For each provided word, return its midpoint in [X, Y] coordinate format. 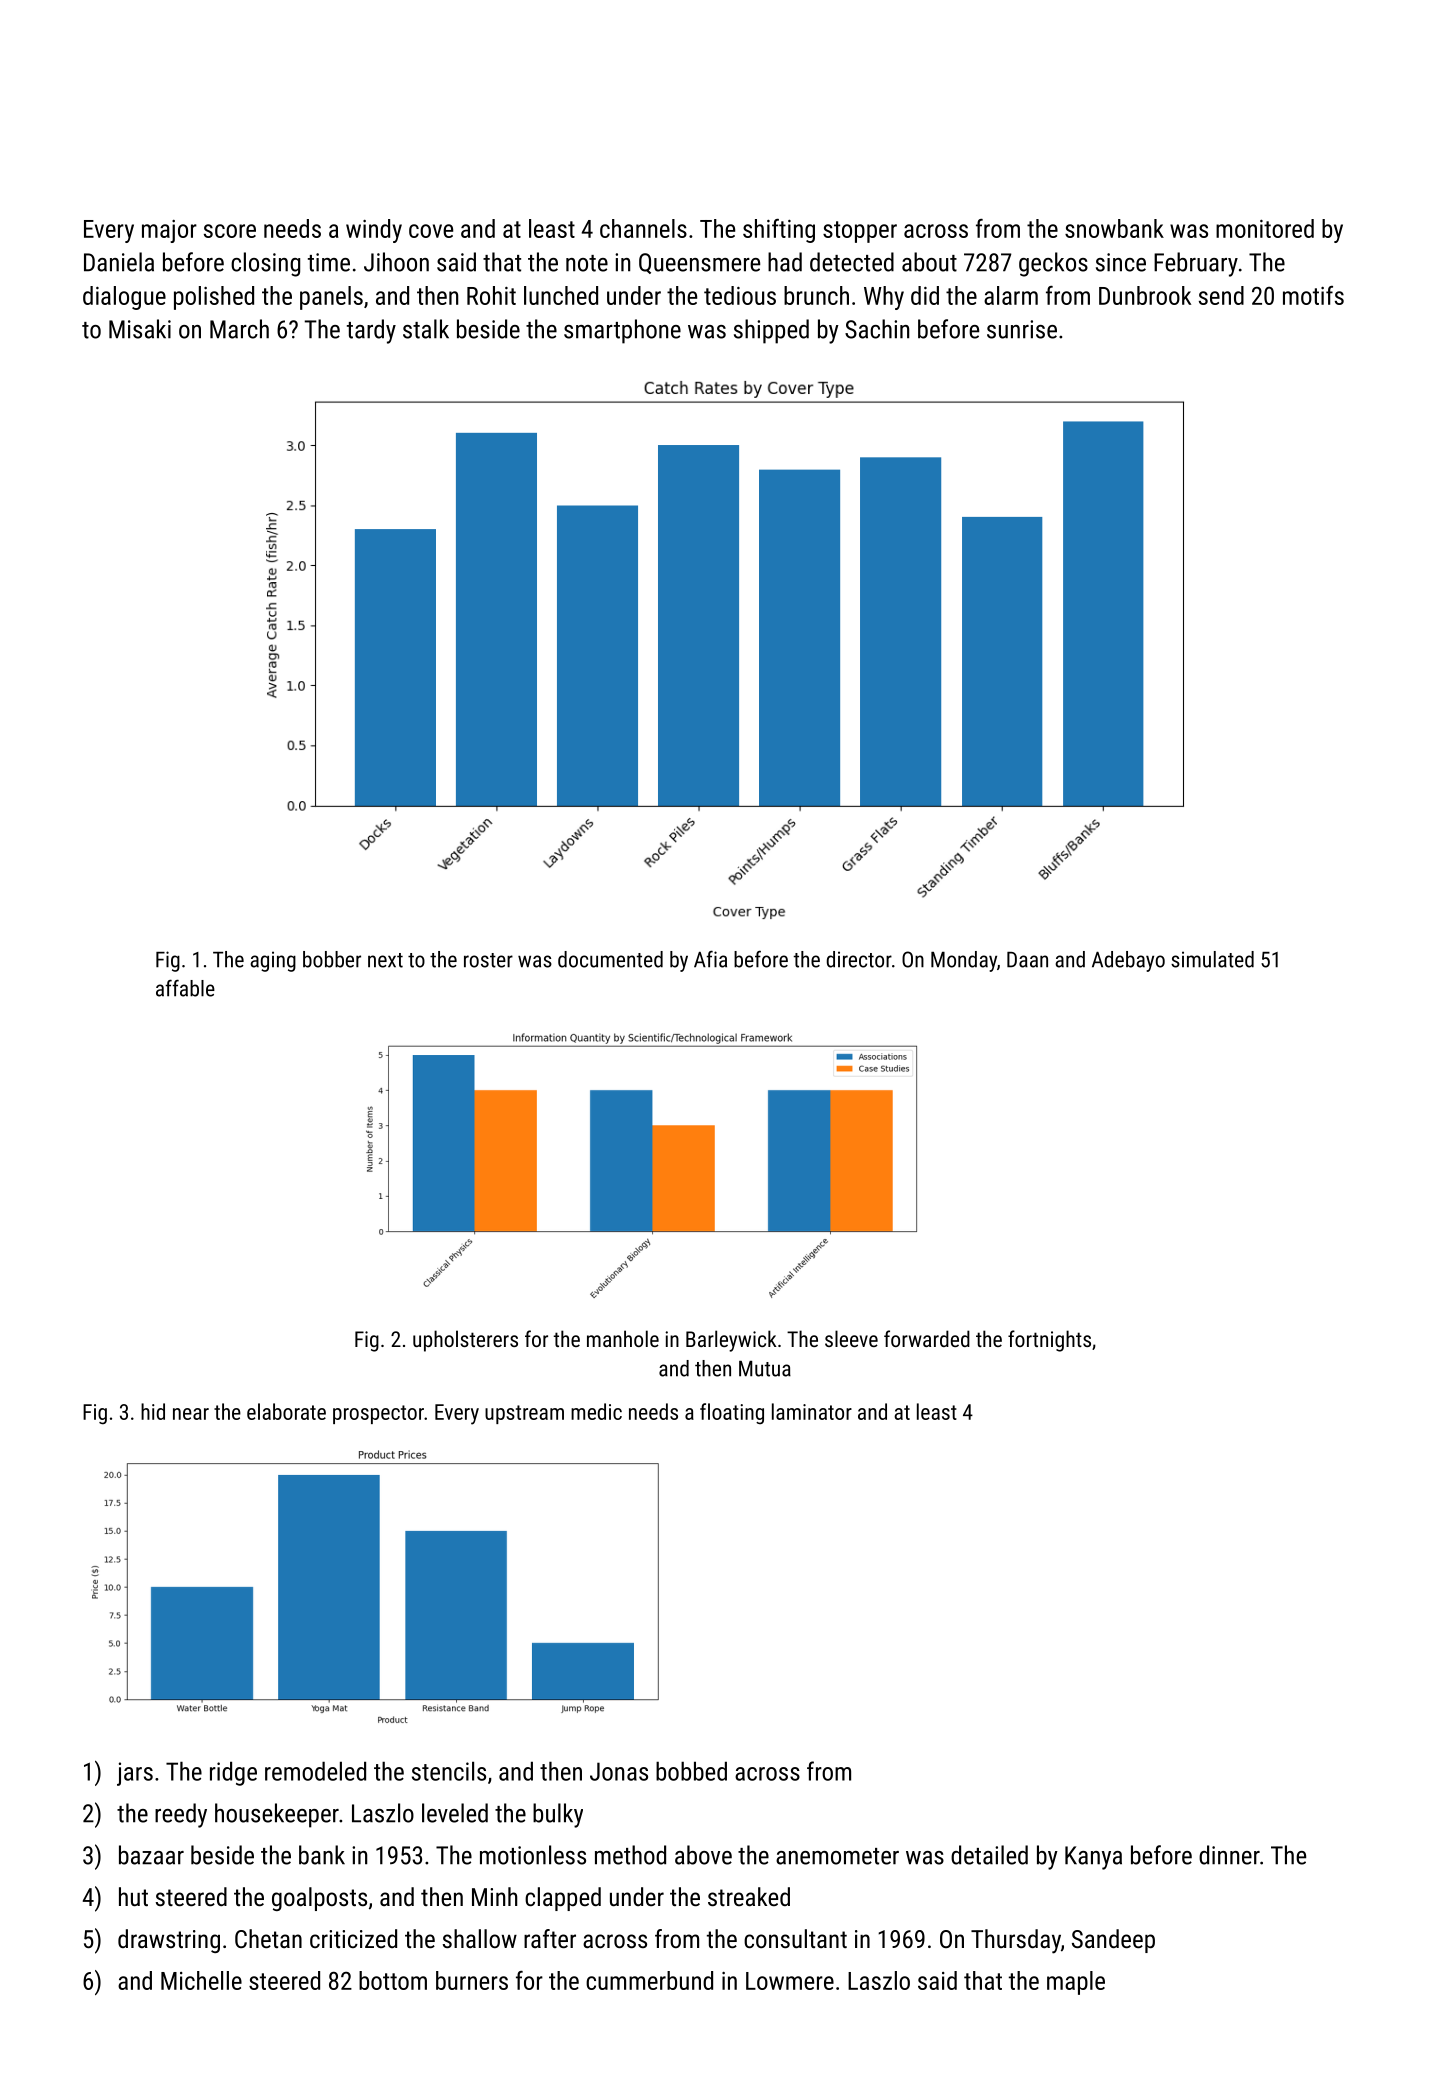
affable [185, 988]
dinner [1229, 1855]
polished [214, 298]
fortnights [1049, 1341]
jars [135, 1774]
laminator [812, 1411]
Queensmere [699, 263]
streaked [749, 1896]
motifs [1313, 295]
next [385, 960]
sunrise [1022, 329]
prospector [378, 1414]
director [859, 959]
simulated [1212, 959]
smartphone [622, 331]
